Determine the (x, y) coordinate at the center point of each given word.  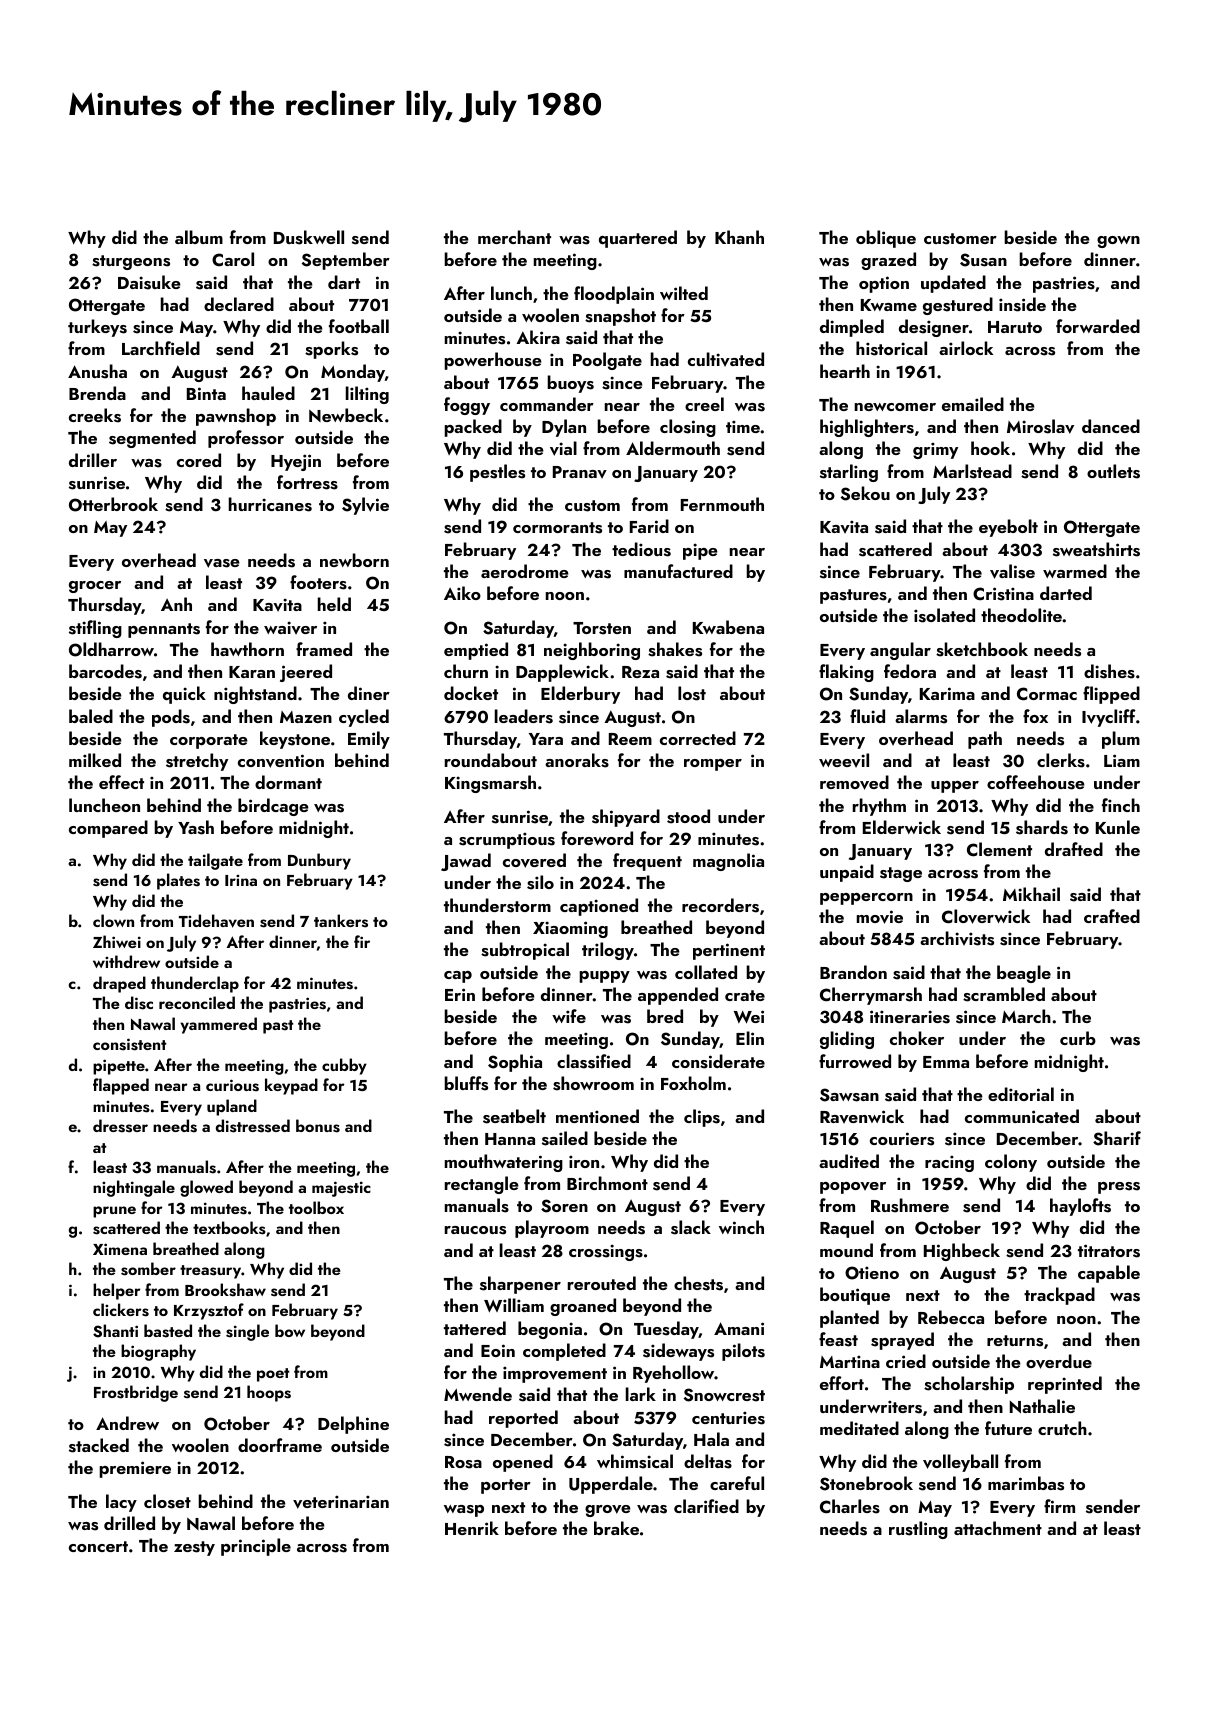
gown (1118, 242)
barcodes (105, 671)
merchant (514, 237)
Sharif (1117, 1138)
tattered (475, 1328)
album (199, 237)
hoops (269, 1393)
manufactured (678, 571)
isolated (944, 615)
